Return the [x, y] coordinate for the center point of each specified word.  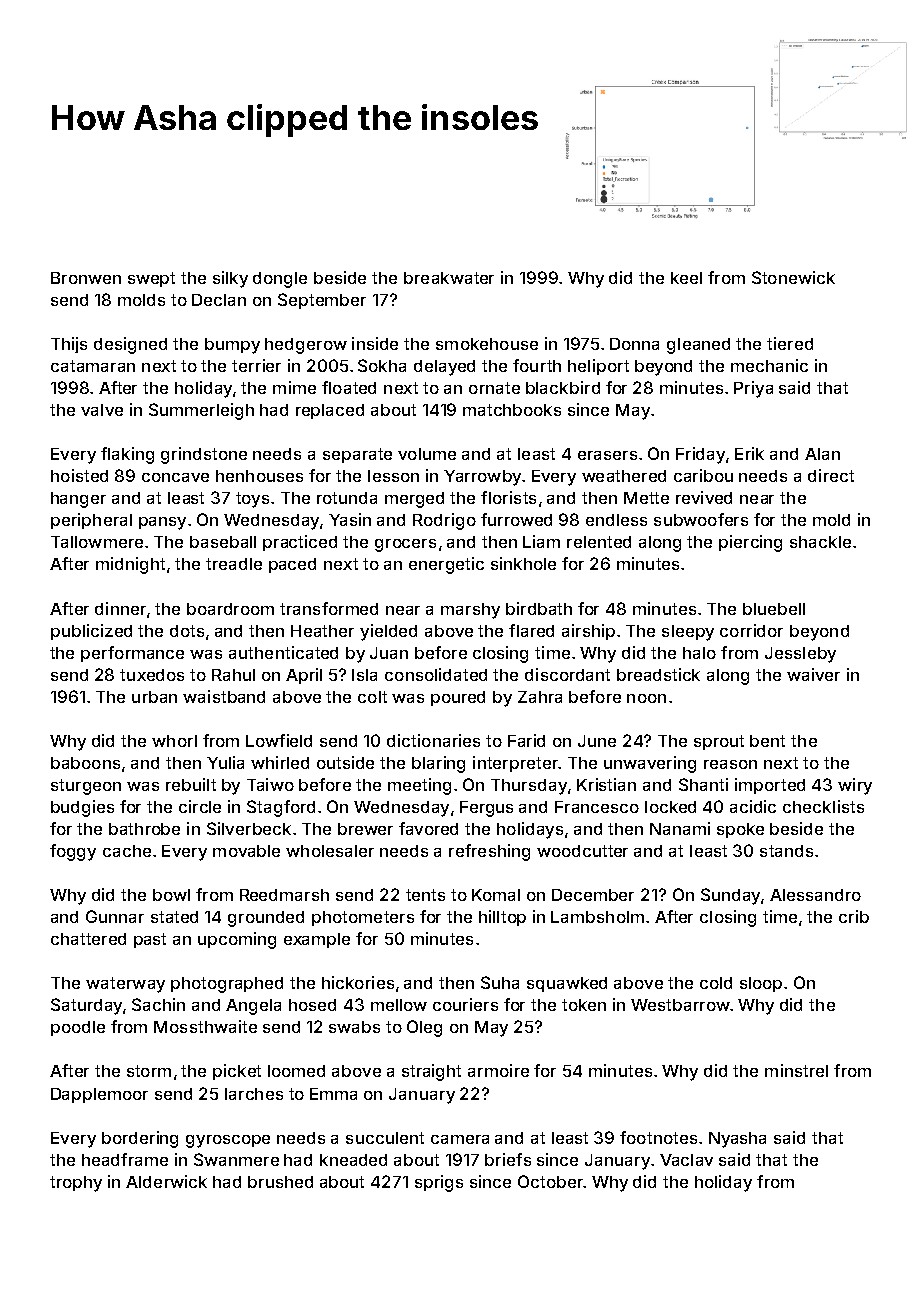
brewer [365, 829]
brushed [280, 1182]
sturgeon [86, 787]
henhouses [259, 476]
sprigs [439, 1183]
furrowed [516, 519]
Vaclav [686, 1160]
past [150, 940]
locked [670, 807]
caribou [703, 475]
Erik [749, 453]
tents [425, 895]
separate [357, 455]
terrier [256, 365]
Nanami [680, 828]
